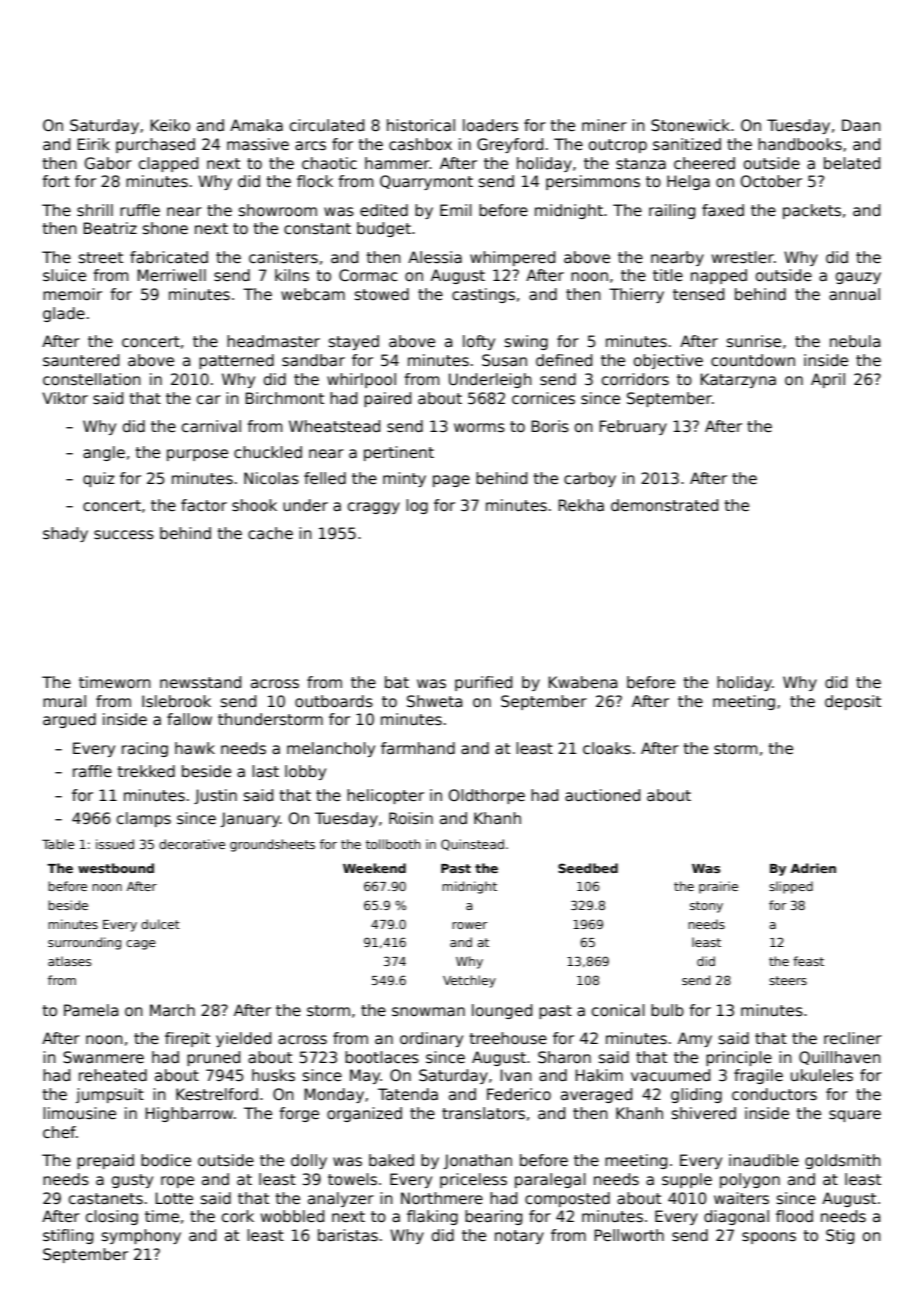 The image size is (924, 1308). Describe the element at coordinates (334, 701) in the screenshot. I see `outboards` at that location.
